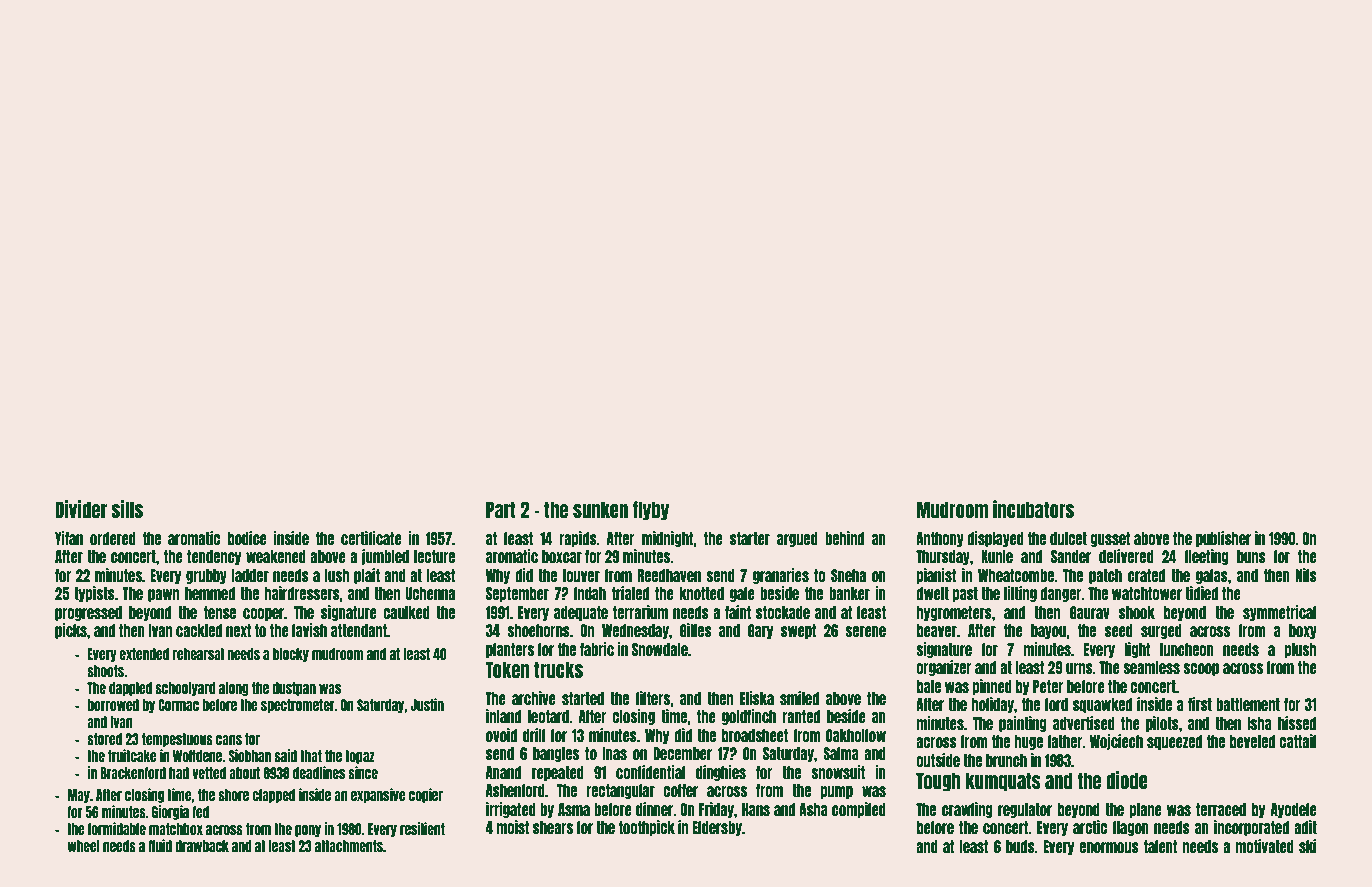 The width and height of the document is (1372, 887). What do you see at coordinates (291, 655) in the document?
I see `blocky` at bounding box center [291, 655].
